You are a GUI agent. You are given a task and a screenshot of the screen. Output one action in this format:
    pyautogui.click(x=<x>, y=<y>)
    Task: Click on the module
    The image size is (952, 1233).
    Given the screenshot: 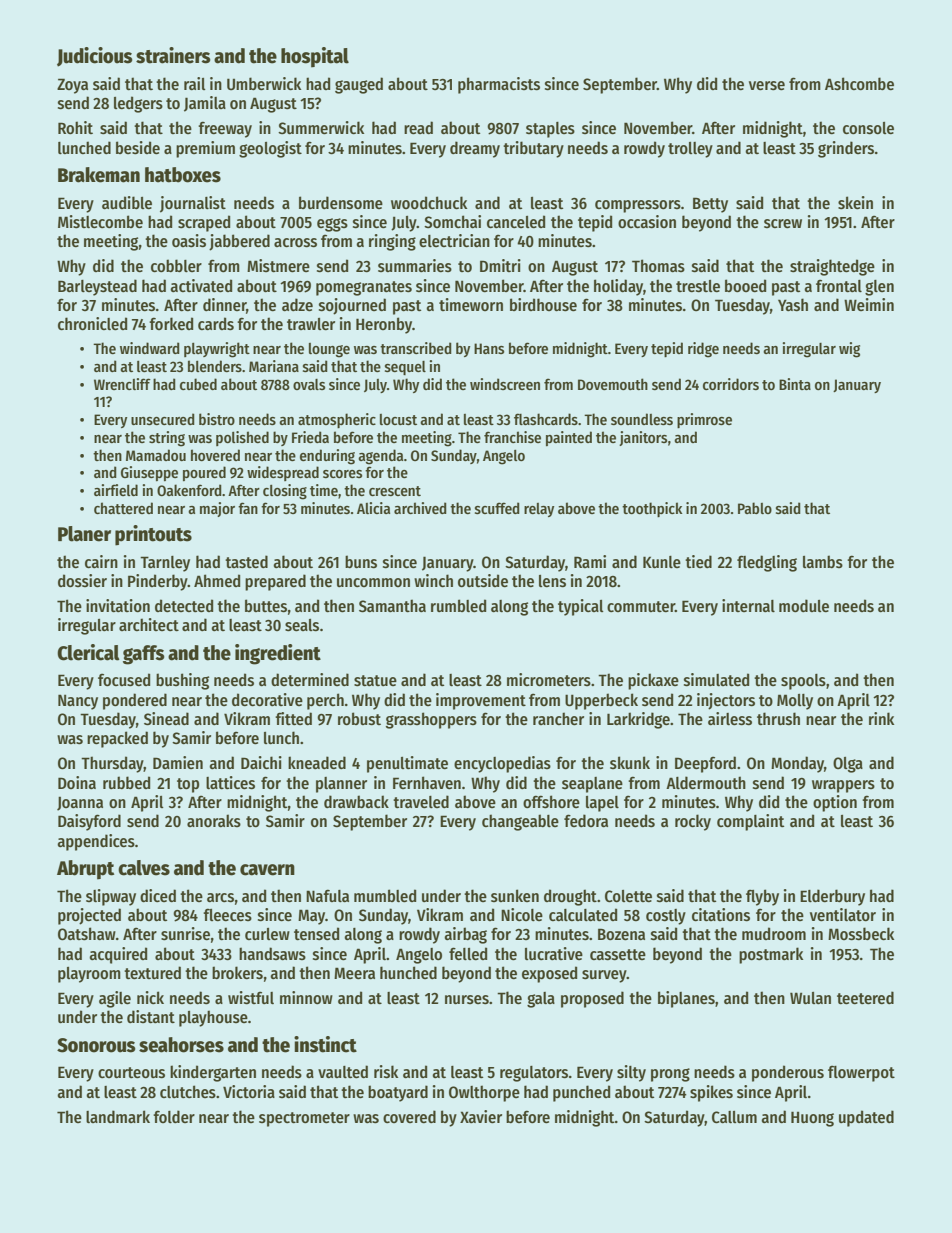 What is the action you would take?
    pyautogui.click(x=804, y=605)
